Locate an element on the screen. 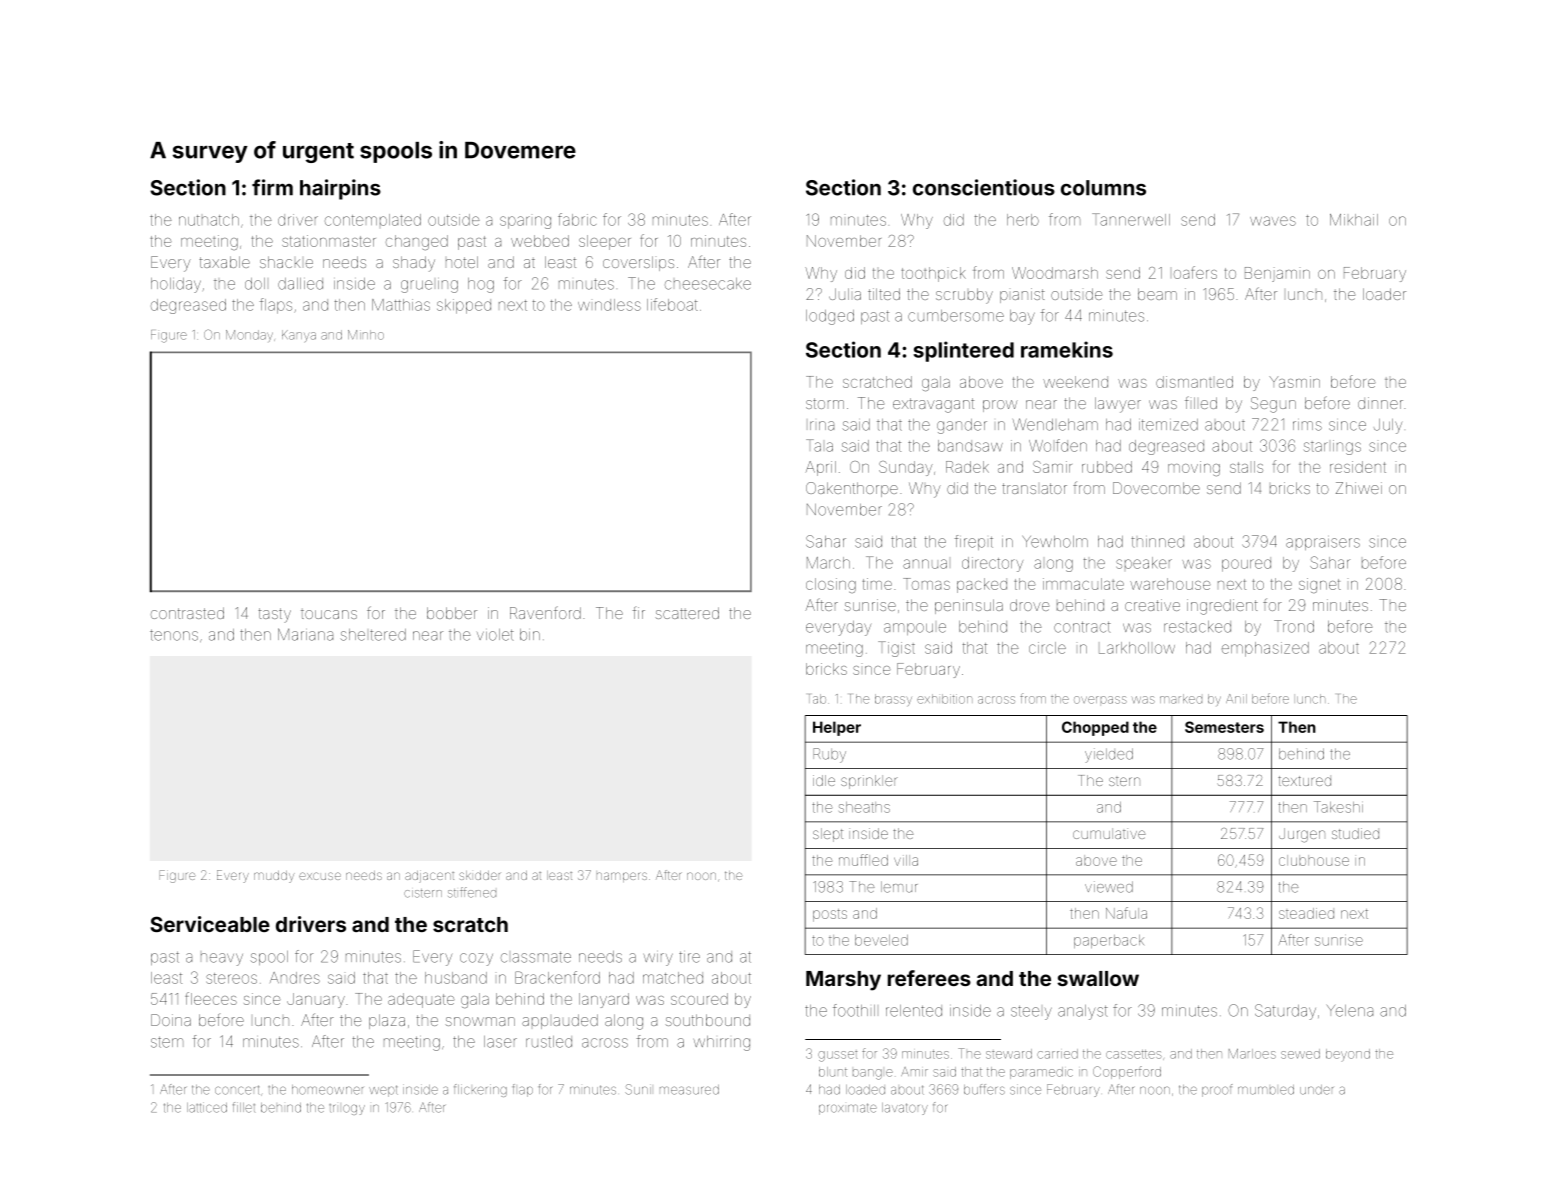 This screenshot has width=1557, height=1203. slept is located at coordinates (828, 835).
